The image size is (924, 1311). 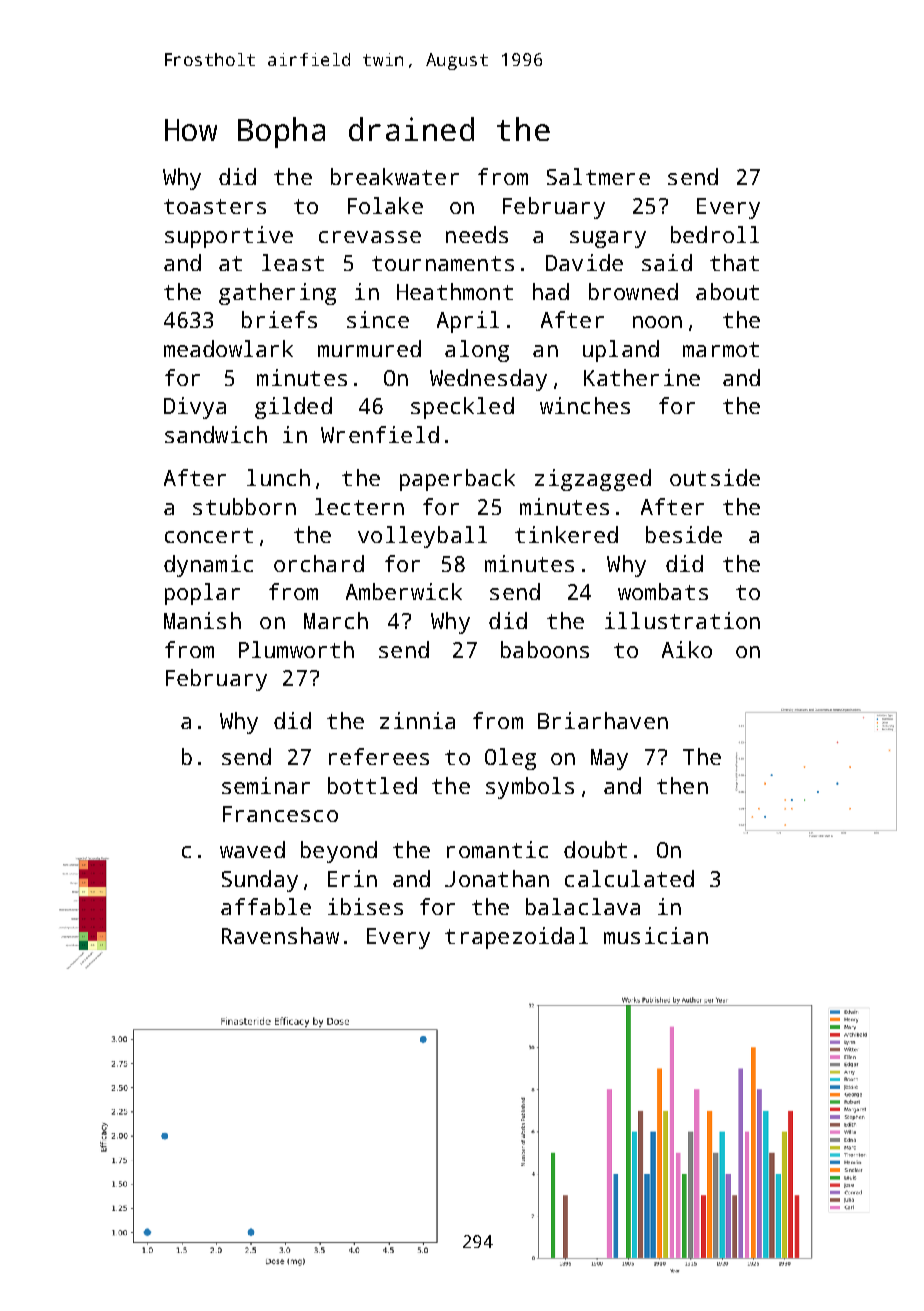 What do you see at coordinates (209, 535) in the document?
I see `concert` at bounding box center [209, 535].
